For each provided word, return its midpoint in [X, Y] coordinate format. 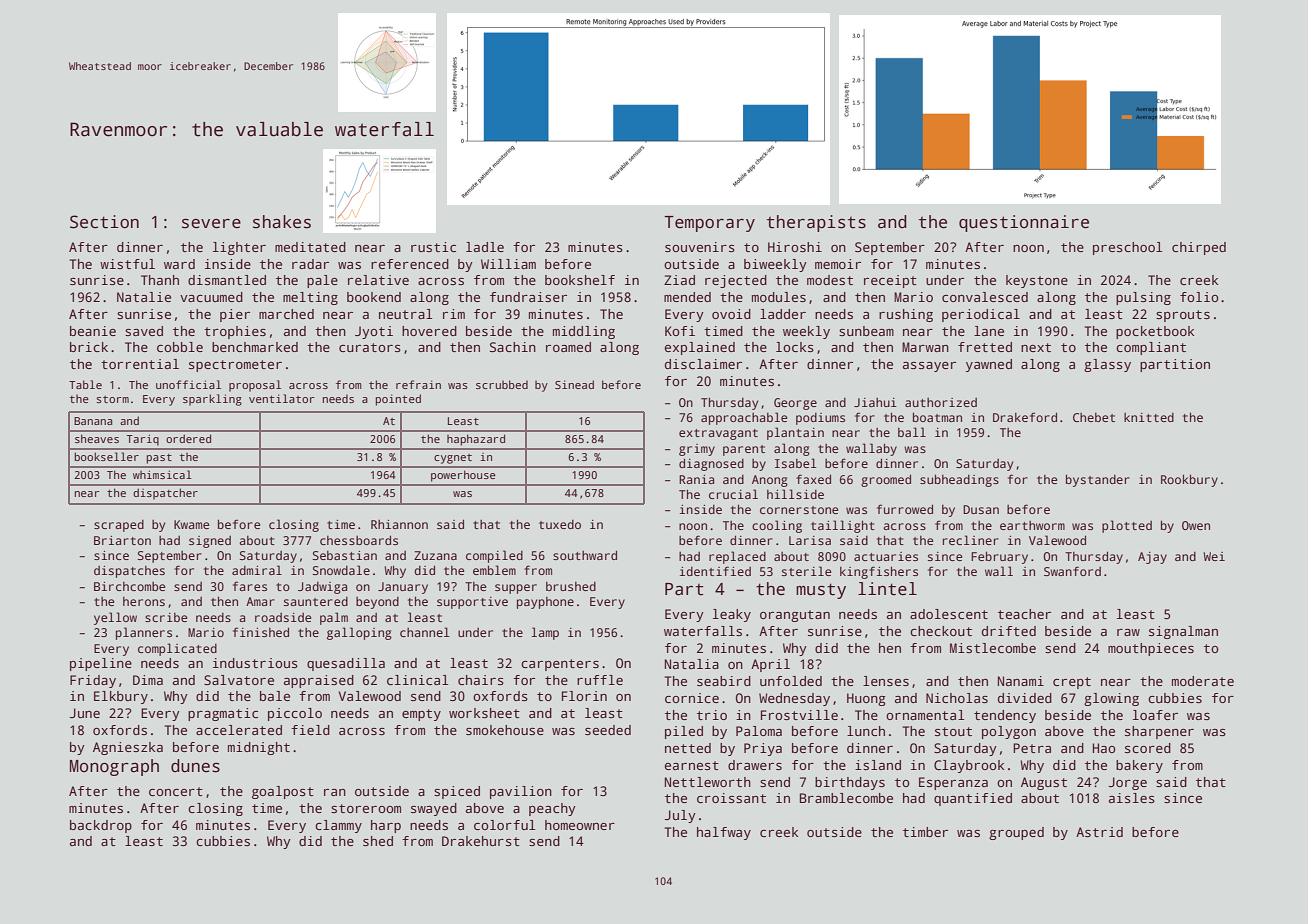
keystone [1037, 281]
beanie [93, 331]
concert [176, 791]
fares [250, 586]
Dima [148, 680]
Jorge [1128, 783]
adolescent [949, 614]
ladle [485, 247]
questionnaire [1024, 223]
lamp [545, 633]
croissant [731, 798]
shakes [282, 222]
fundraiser [528, 297]
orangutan [795, 616]
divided [1025, 698]
